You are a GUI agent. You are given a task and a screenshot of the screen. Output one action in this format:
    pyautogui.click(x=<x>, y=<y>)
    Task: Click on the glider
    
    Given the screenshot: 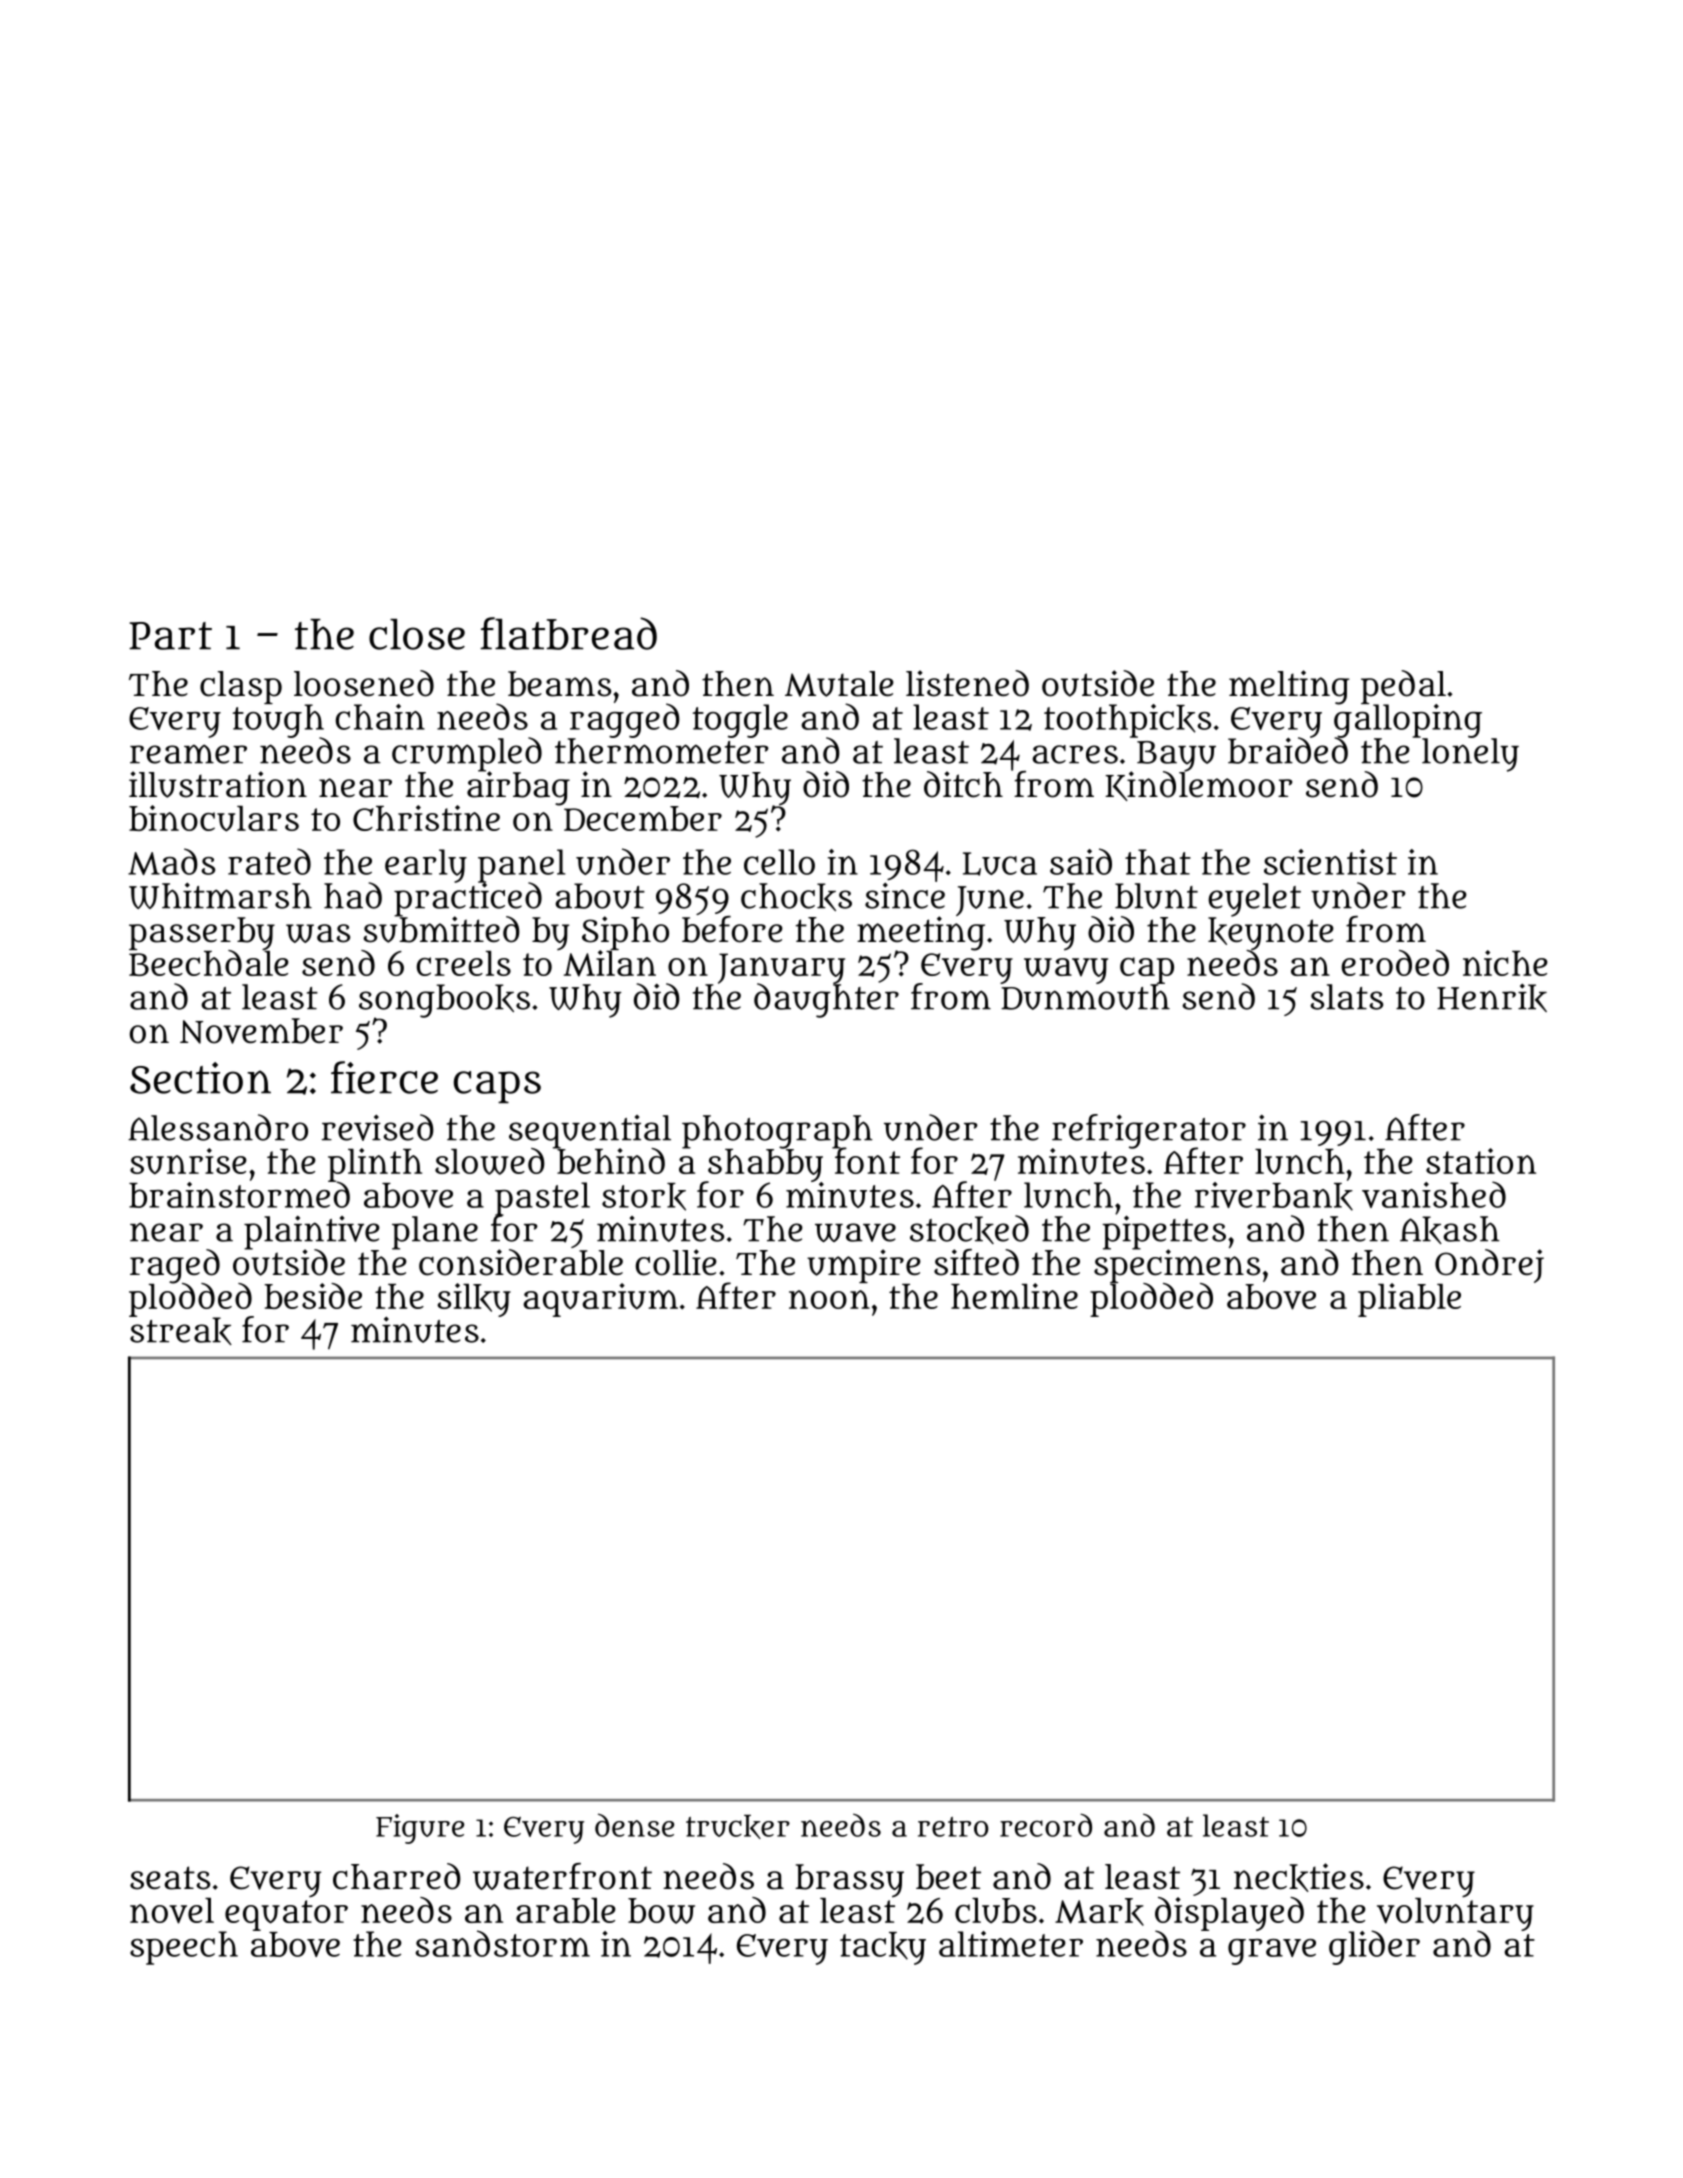 What is the action you would take?
    pyautogui.click(x=1374, y=1947)
